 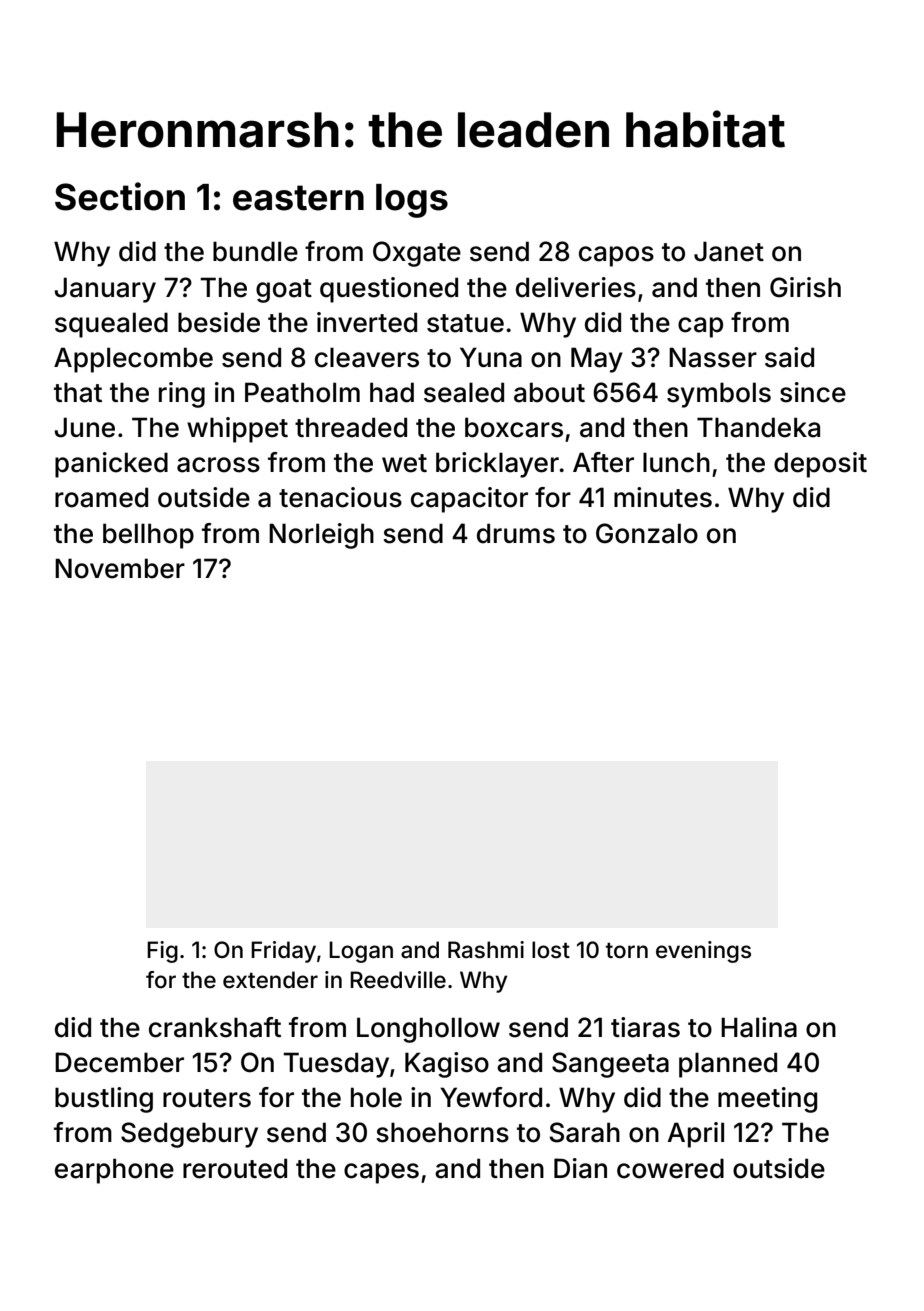 What do you see at coordinates (162, 952) in the screenshot?
I see `Fig` at bounding box center [162, 952].
